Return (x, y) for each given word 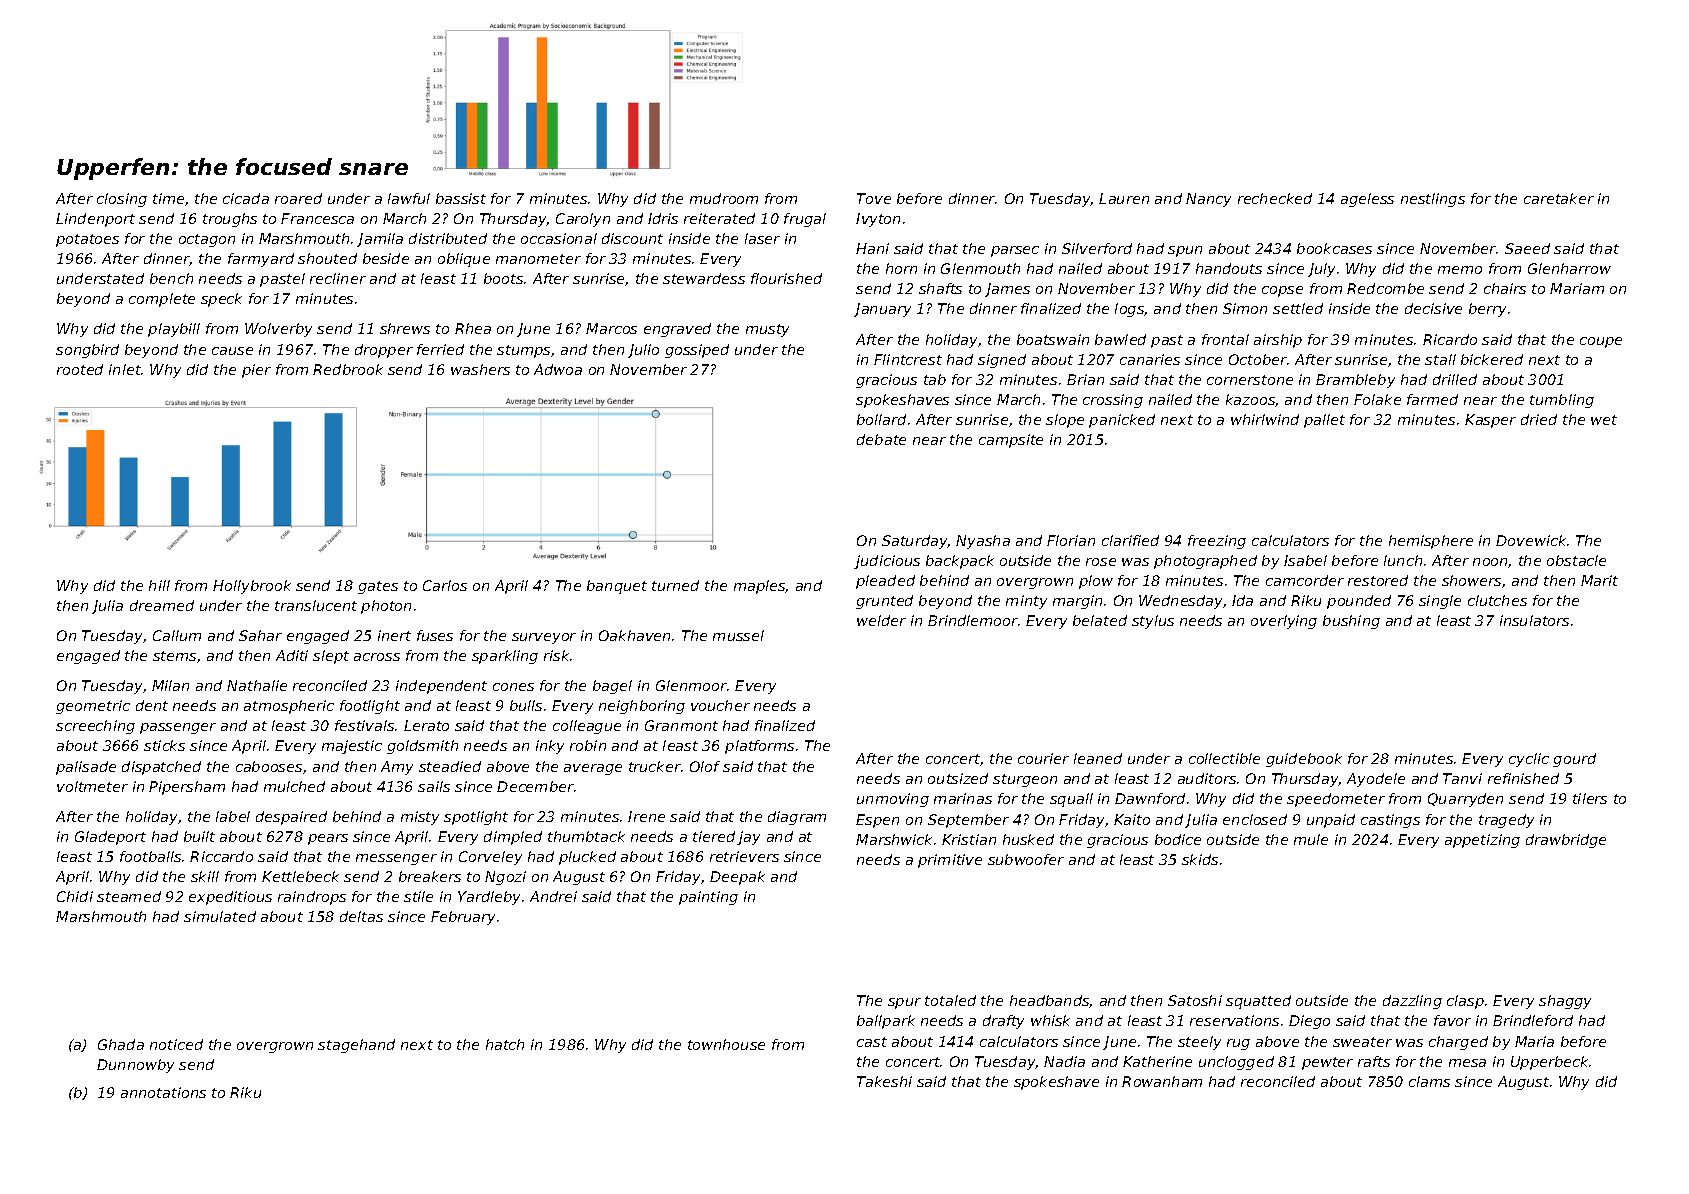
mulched (294, 786)
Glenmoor (691, 685)
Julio (643, 351)
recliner (338, 278)
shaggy (1565, 1002)
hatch (505, 1044)
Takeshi (884, 1081)
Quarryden (1465, 800)
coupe (1601, 342)
